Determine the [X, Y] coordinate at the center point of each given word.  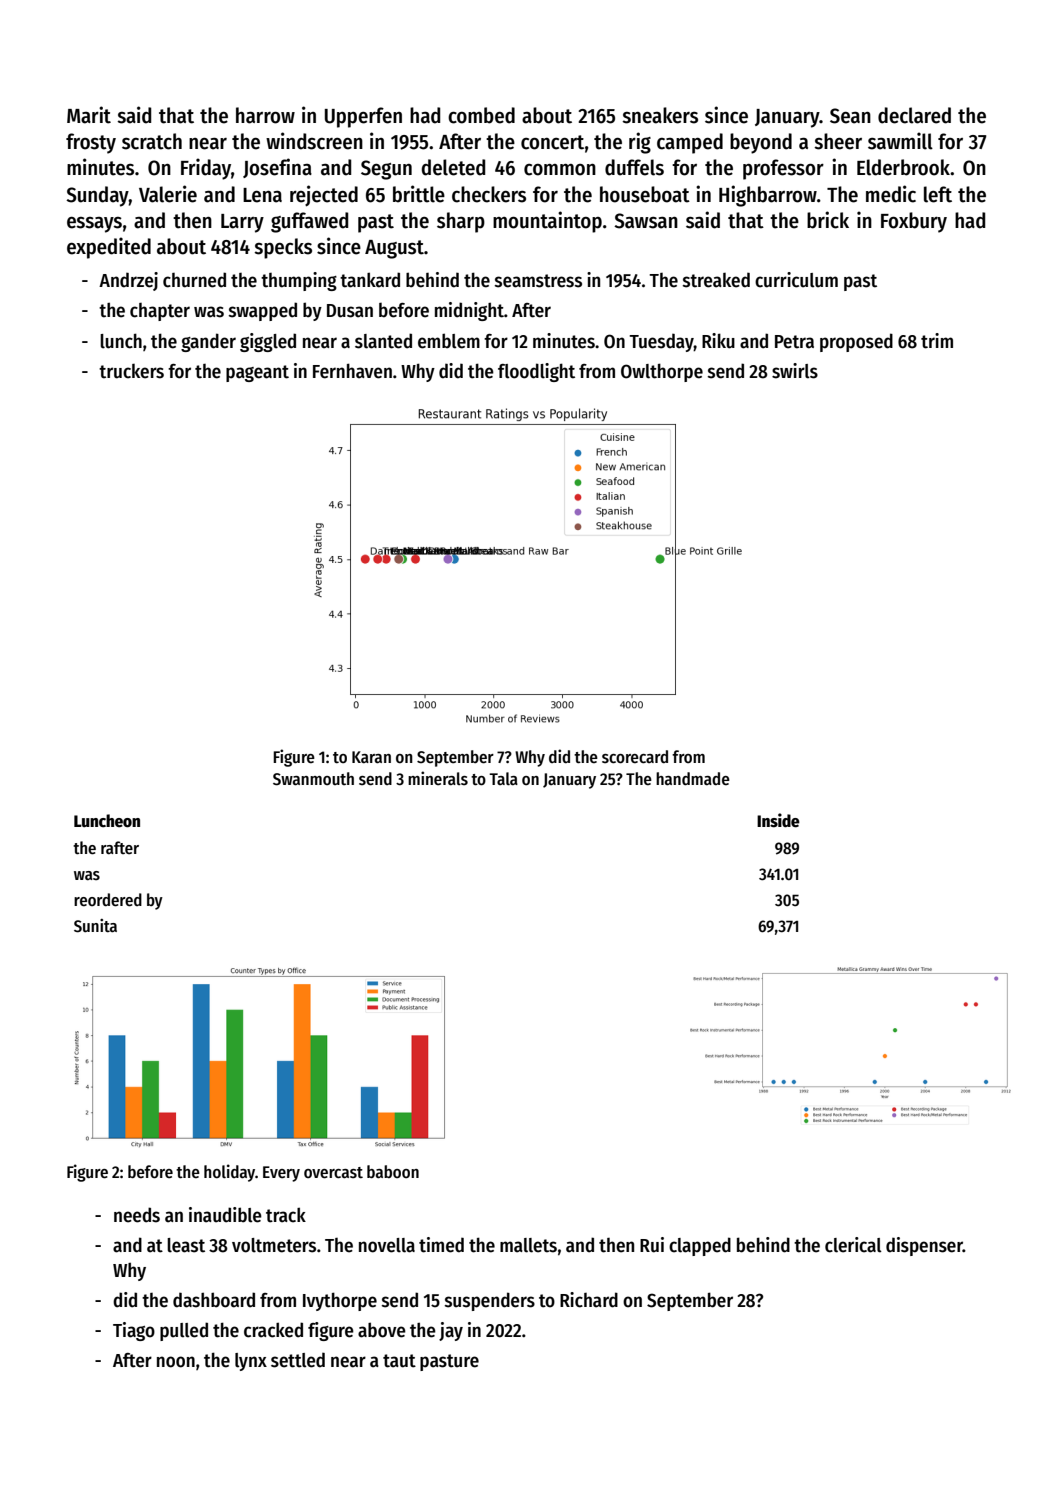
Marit [89, 115]
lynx [251, 1362]
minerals [438, 778]
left [938, 194]
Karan [371, 757]
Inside [778, 820]
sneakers [660, 115]
